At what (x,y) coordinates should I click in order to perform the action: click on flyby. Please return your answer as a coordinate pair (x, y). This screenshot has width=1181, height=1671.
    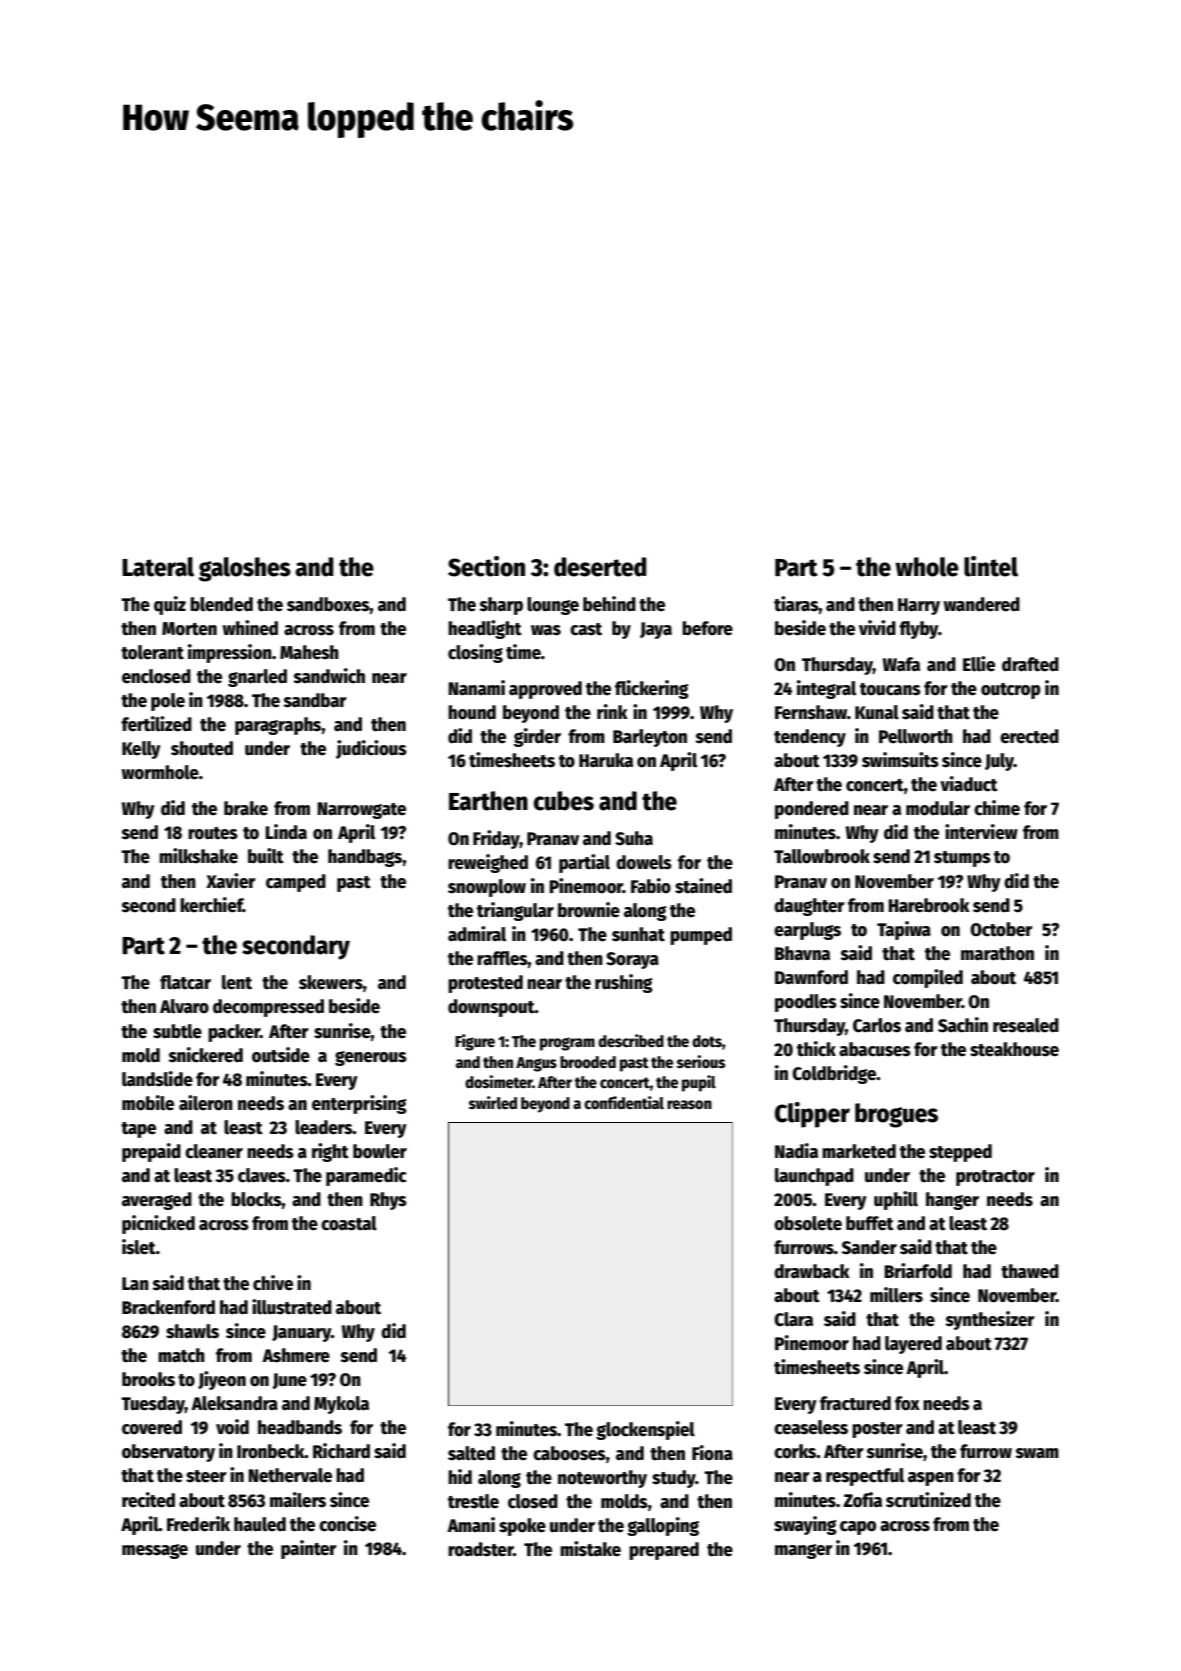
    Looking at the image, I should click on (918, 630).
